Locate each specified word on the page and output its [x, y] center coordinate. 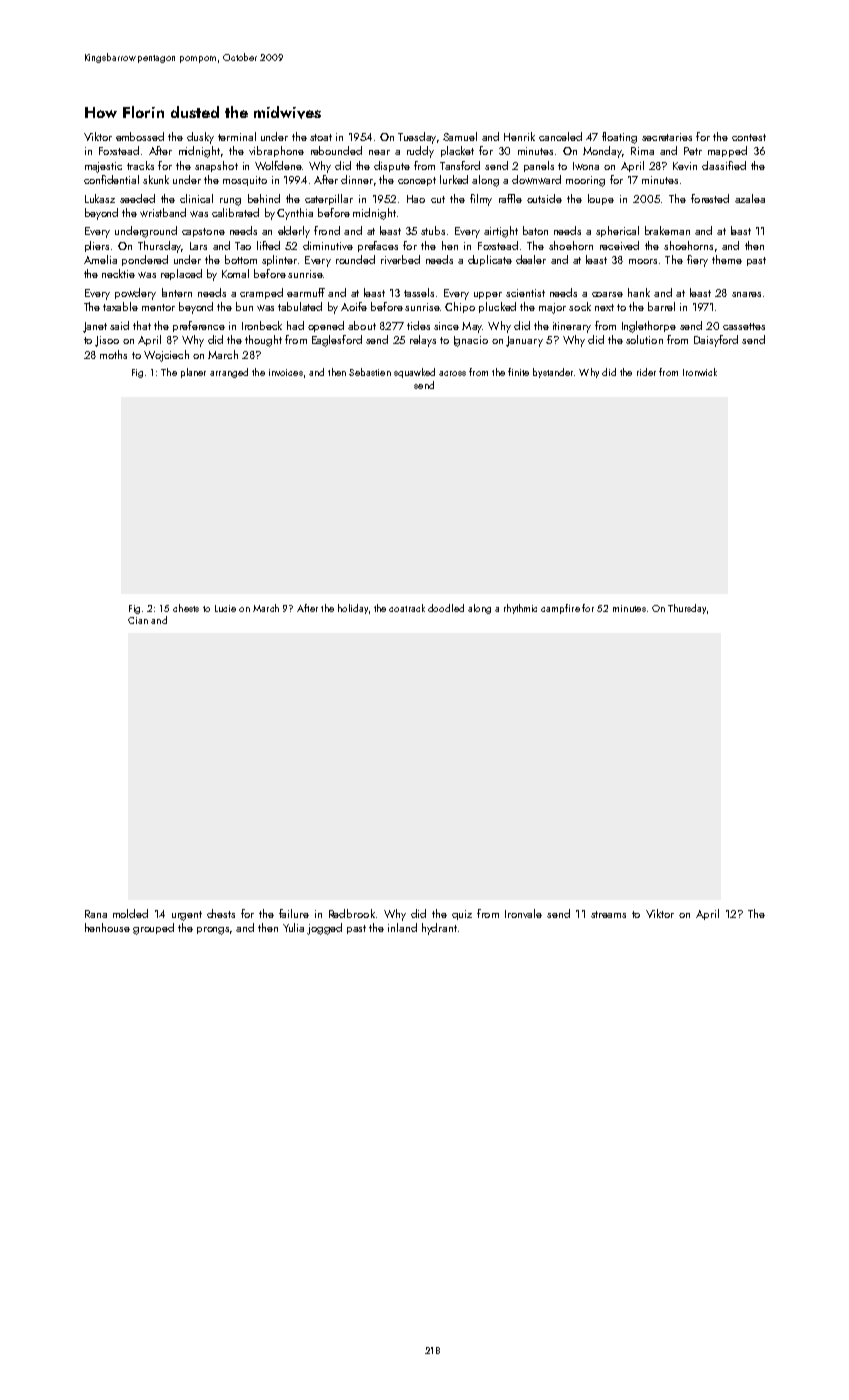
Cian [138, 620]
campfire [560, 609]
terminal [237, 136]
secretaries [667, 137]
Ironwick [700, 372]
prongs [214, 931]
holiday [353, 609]
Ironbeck [262, 325]
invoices [286, 372]
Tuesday [417, 138]
